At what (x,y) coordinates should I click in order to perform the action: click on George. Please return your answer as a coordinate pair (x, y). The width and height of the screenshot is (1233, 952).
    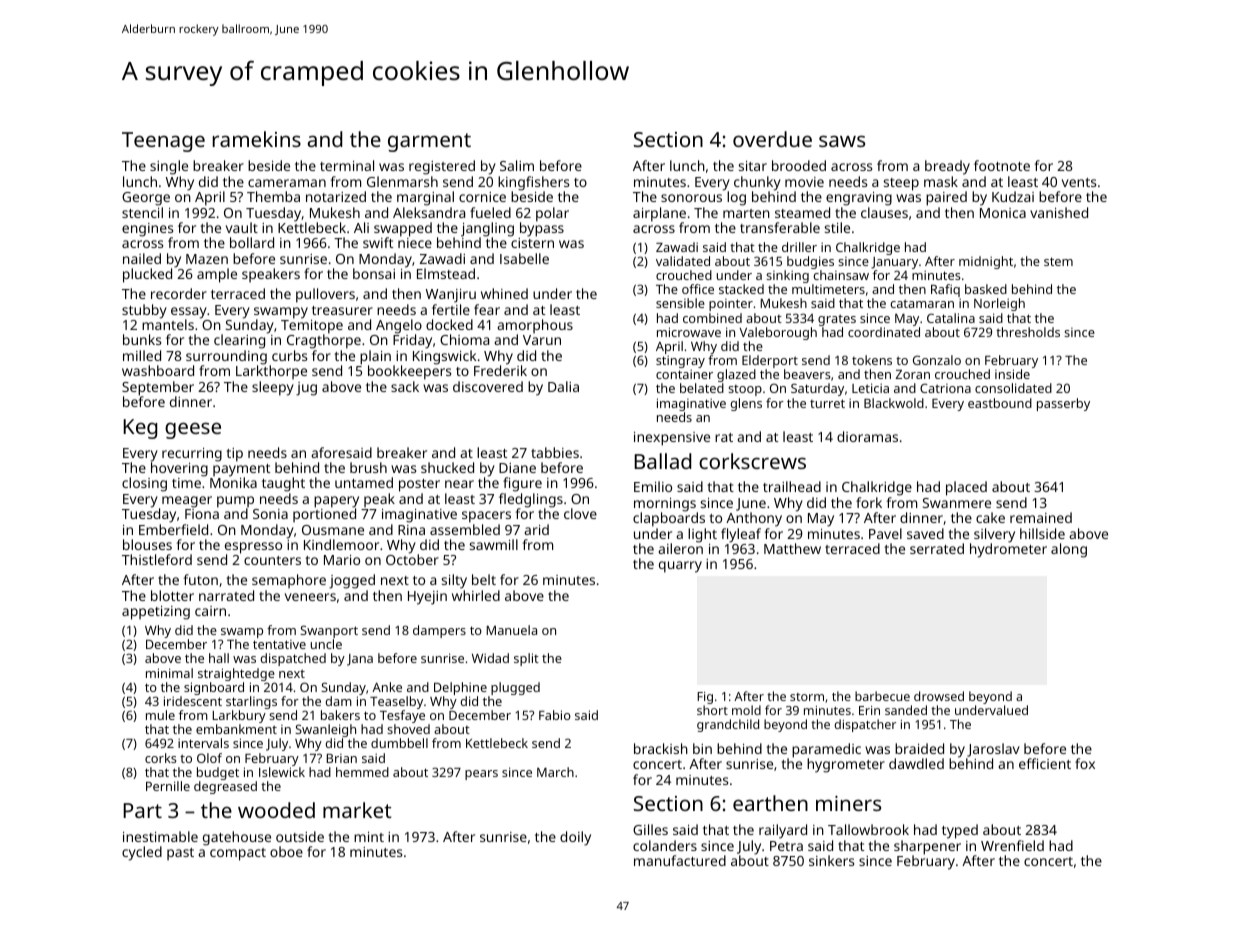
    Looking at the image, I should click on (146, 199).
